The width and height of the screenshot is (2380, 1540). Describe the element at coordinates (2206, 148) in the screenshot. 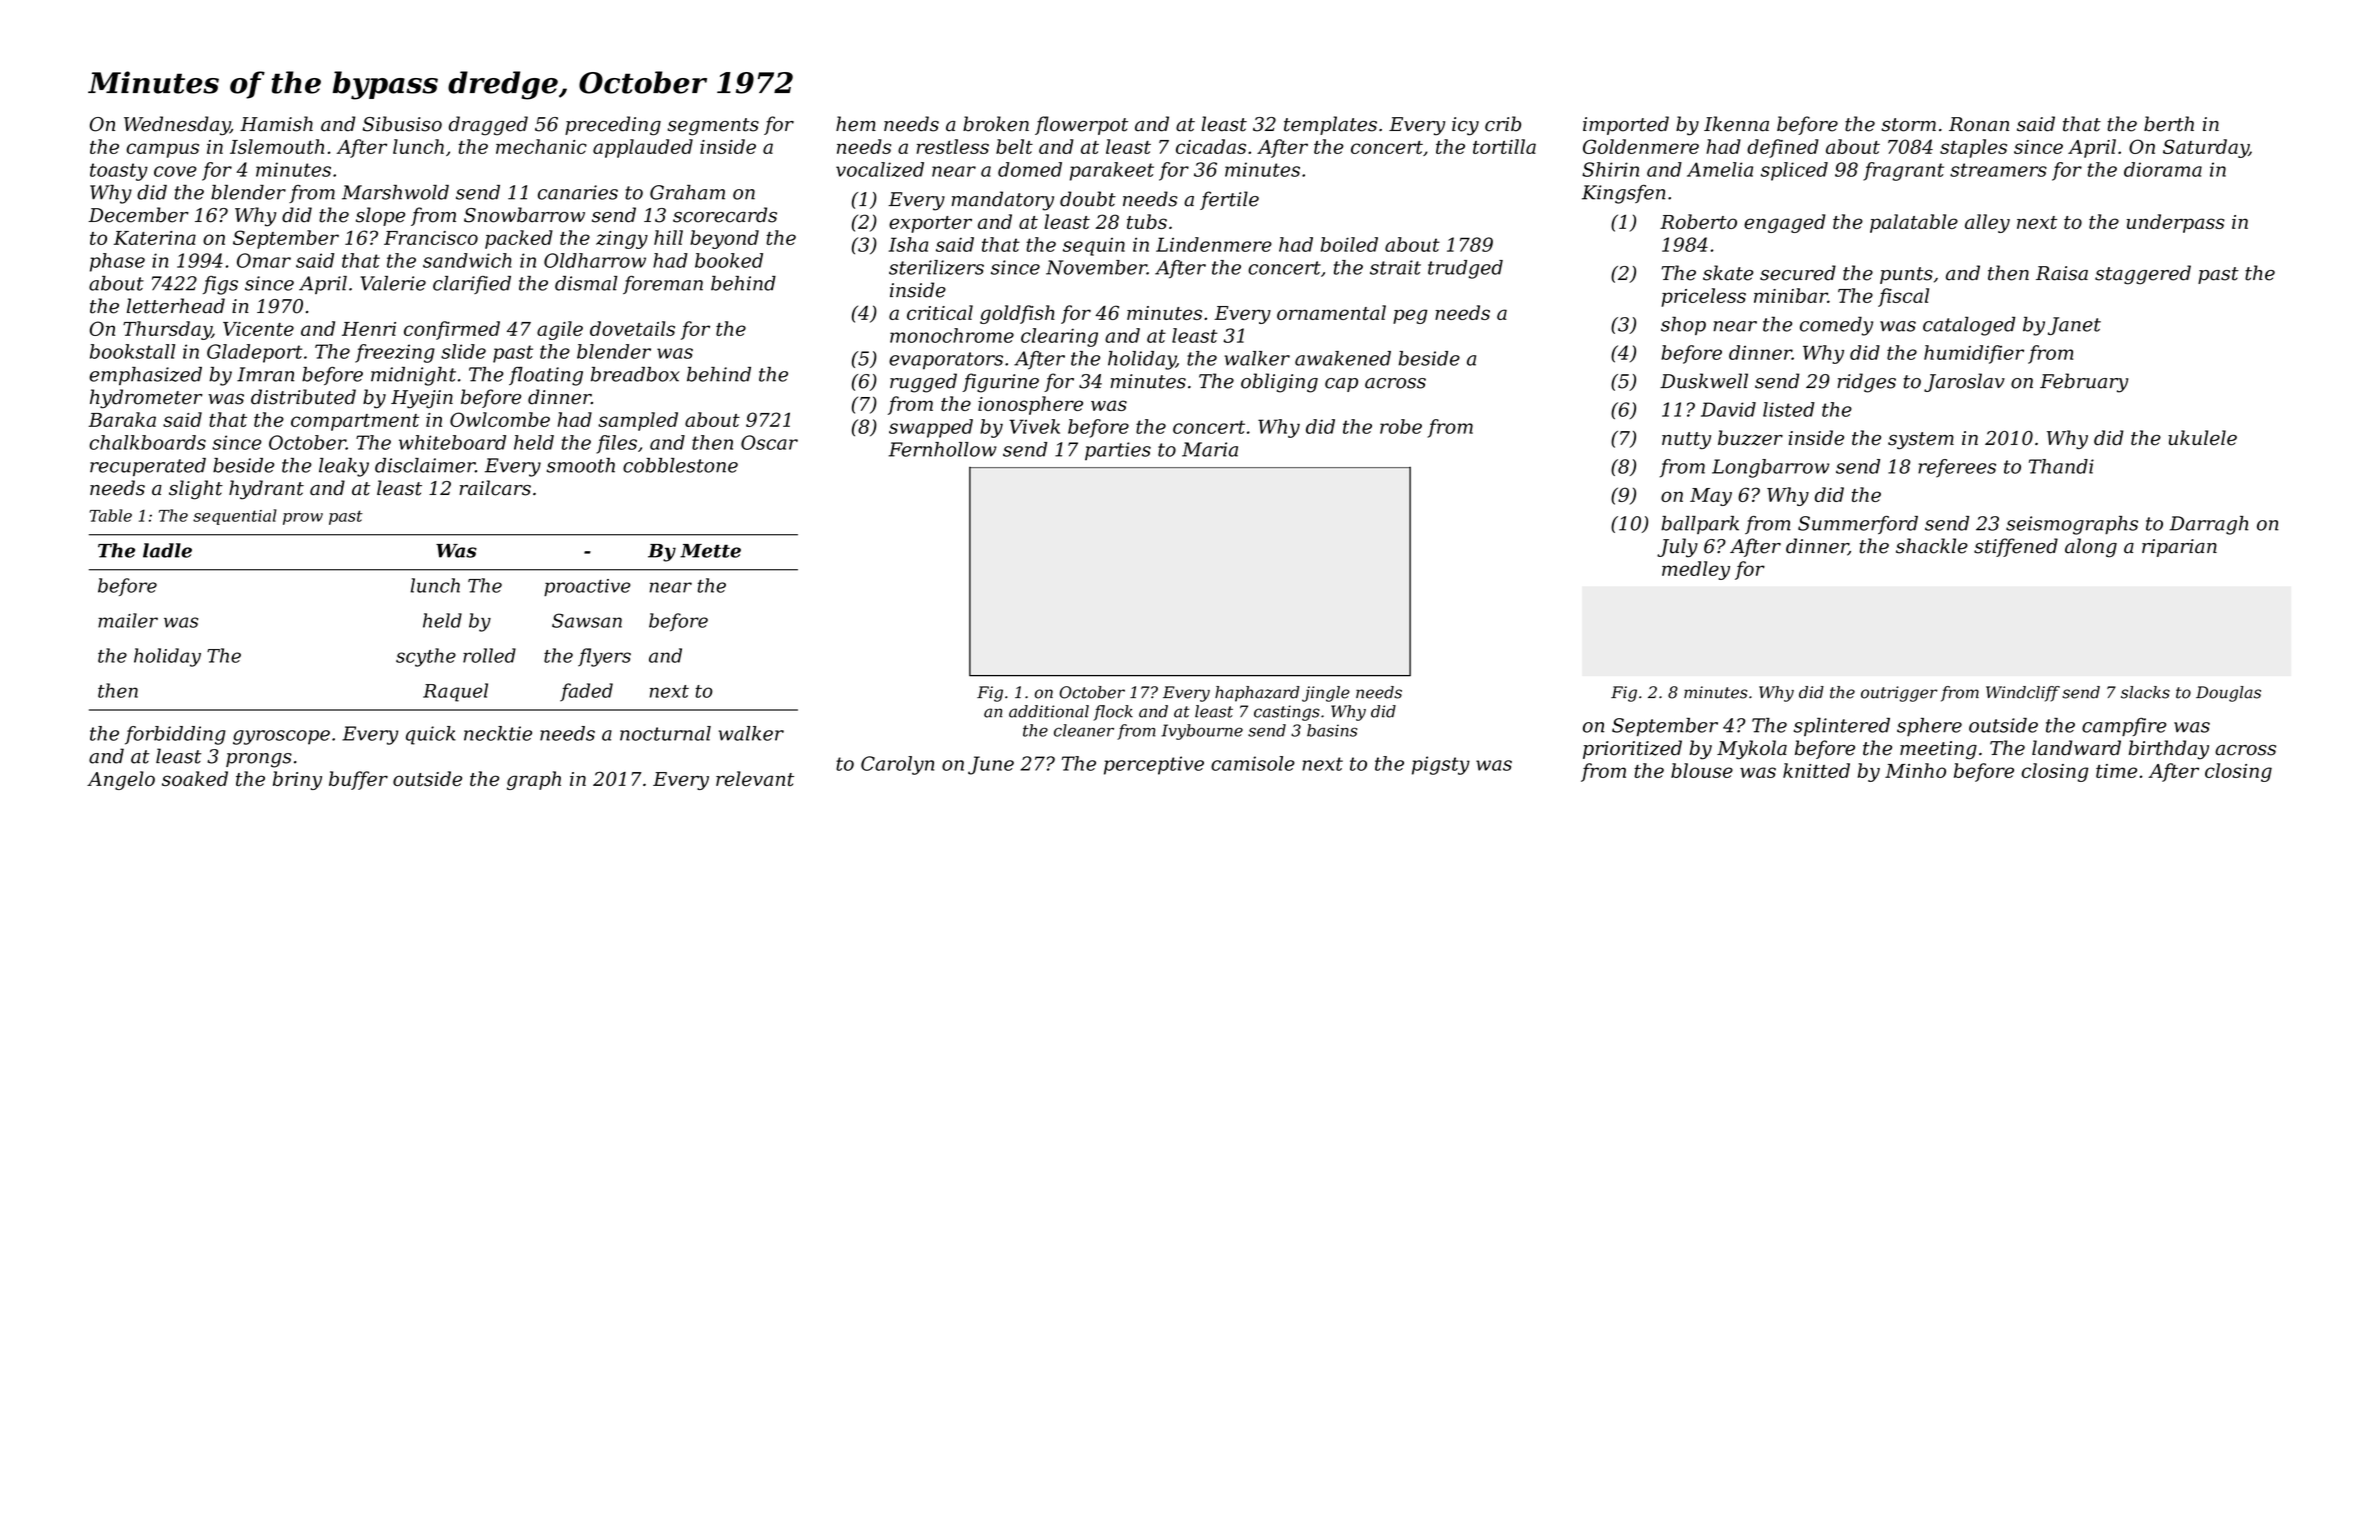

I see `Saturday` at that location.
